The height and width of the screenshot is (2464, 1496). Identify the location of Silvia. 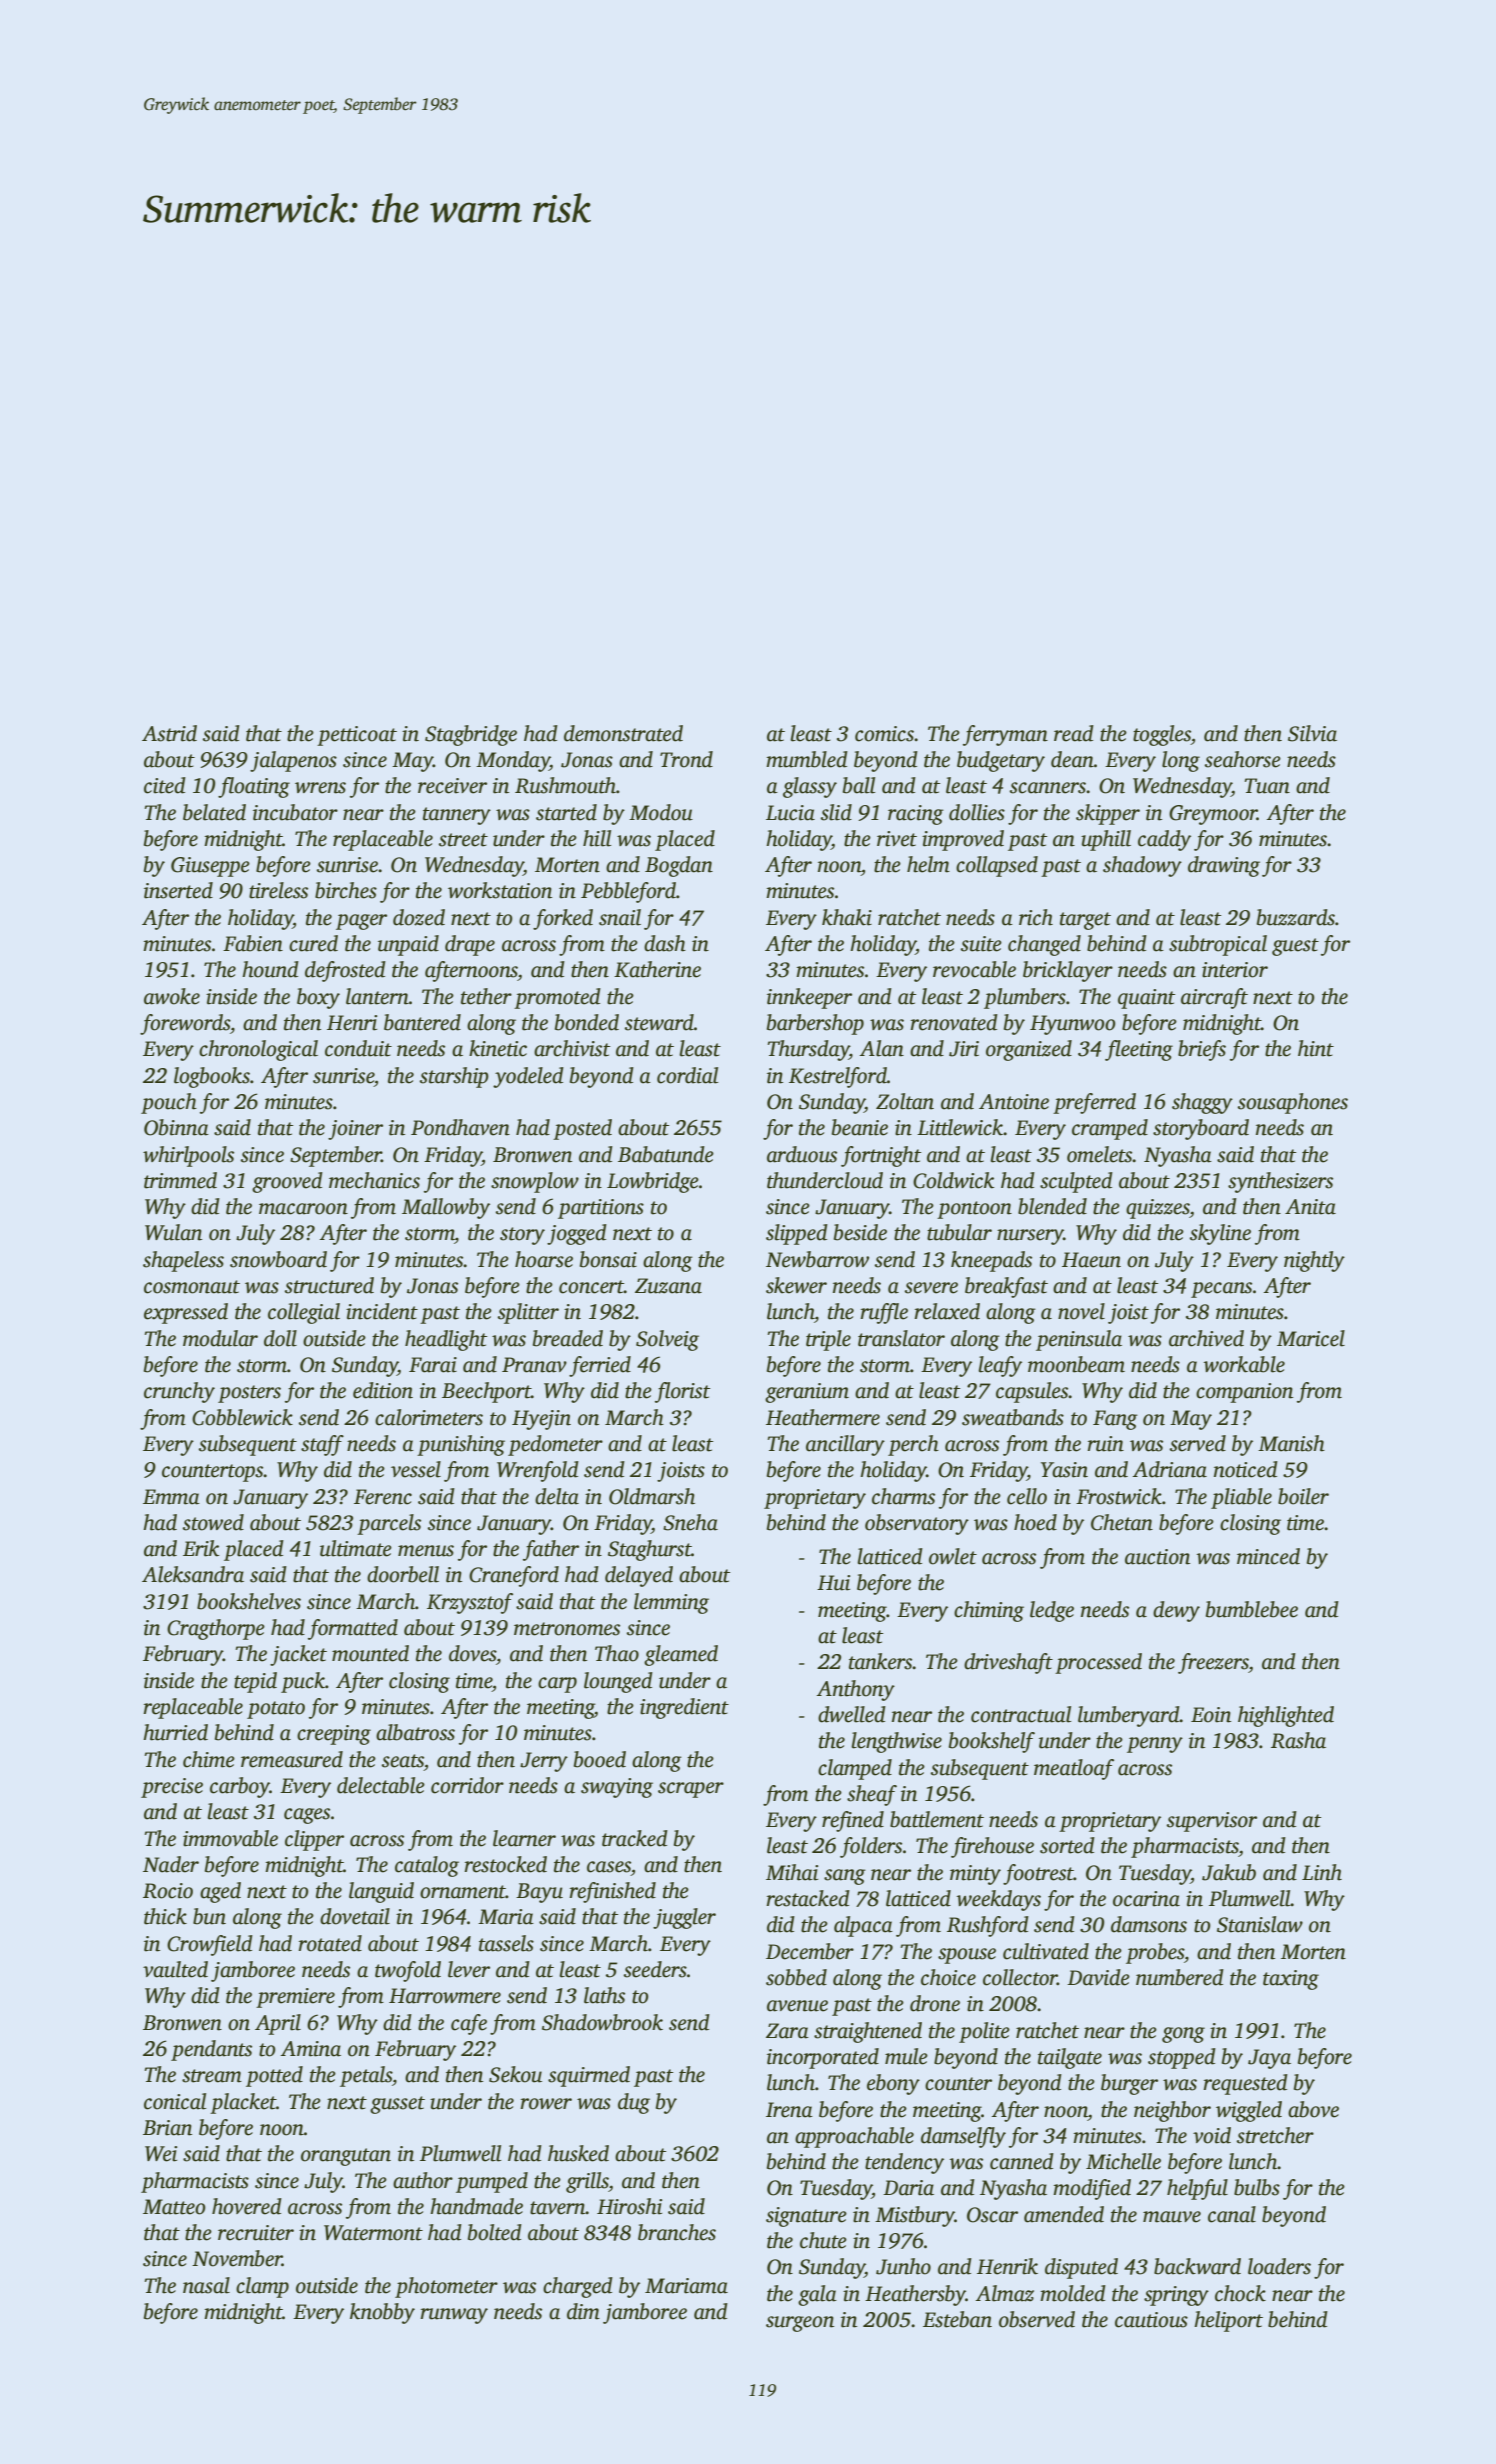
(1312, 733).
